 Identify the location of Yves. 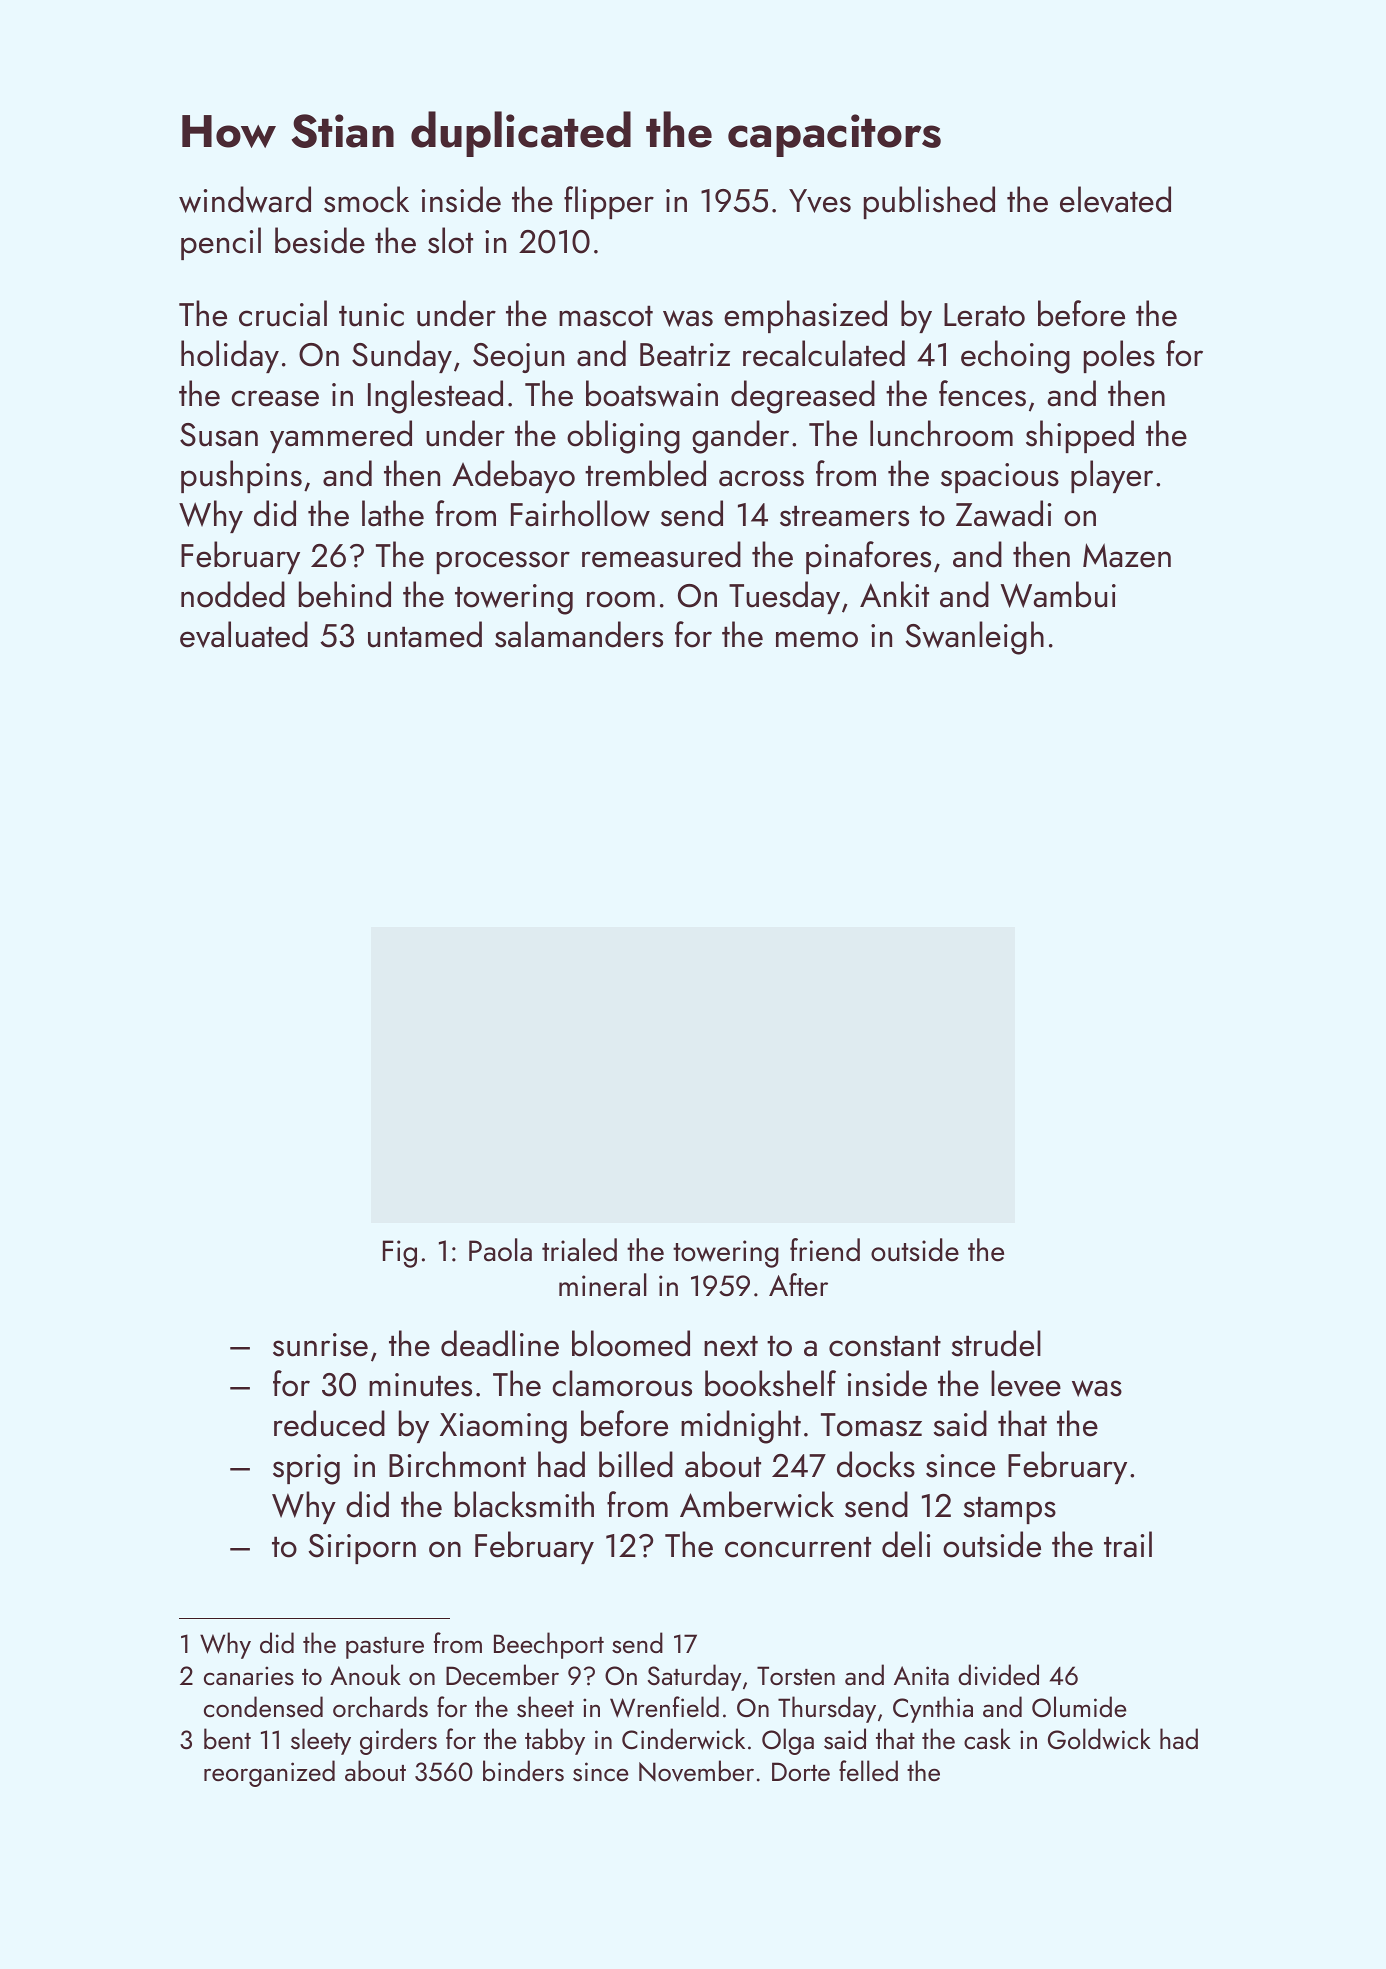
(820, 201).
